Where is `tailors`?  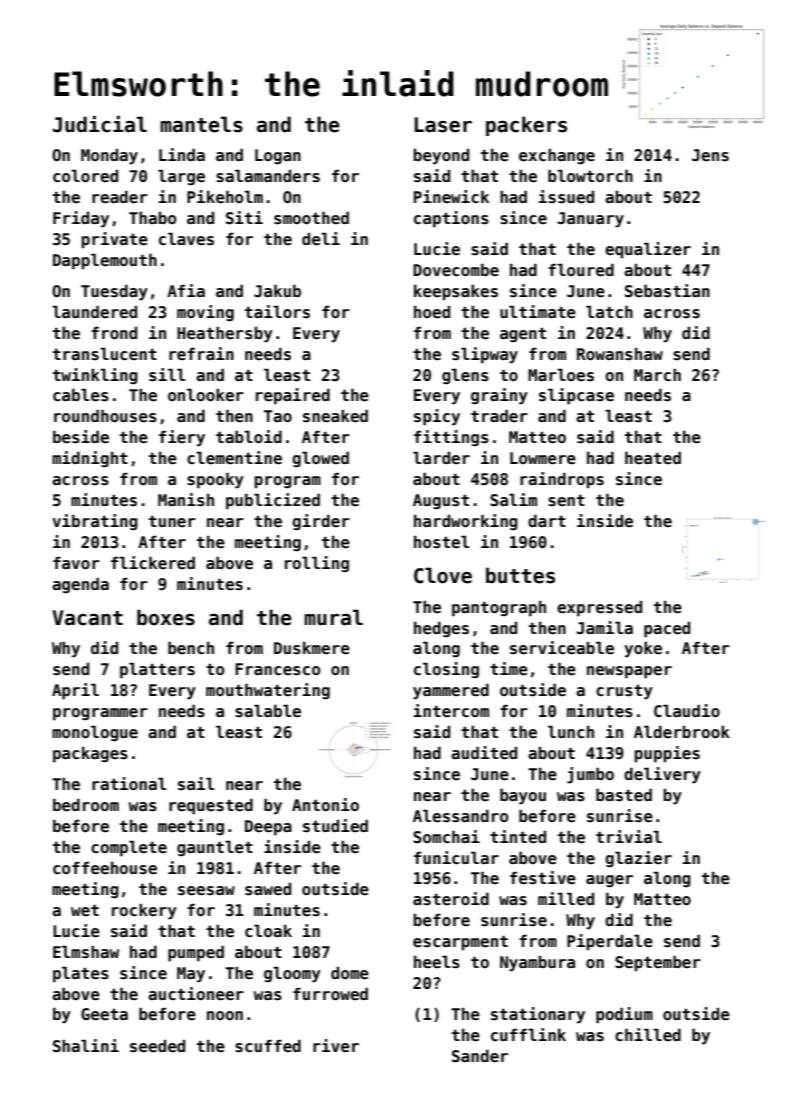
tailors is located at coordinates (277, 312).
